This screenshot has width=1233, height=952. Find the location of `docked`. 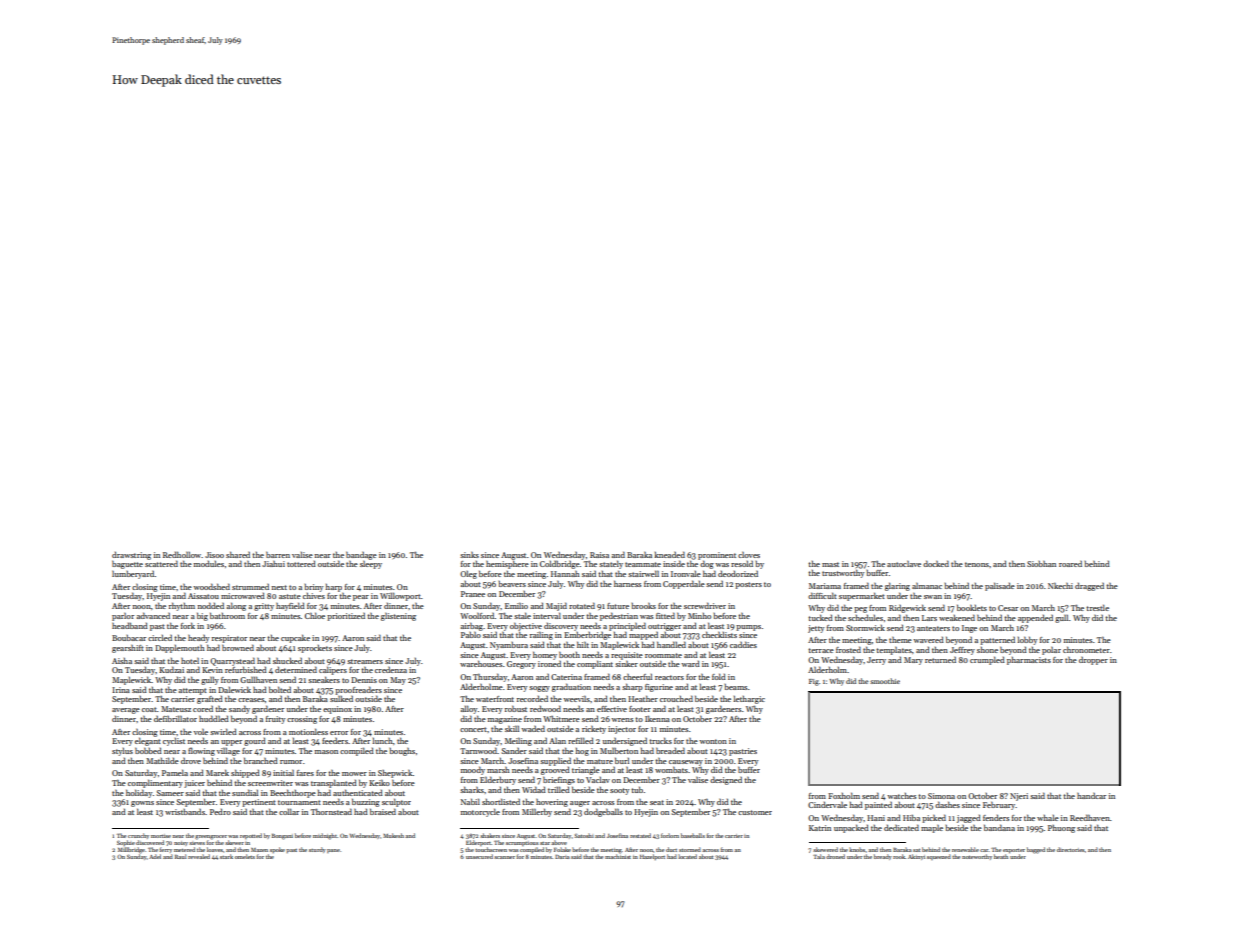

docked is located at coordinates (936, 563).
